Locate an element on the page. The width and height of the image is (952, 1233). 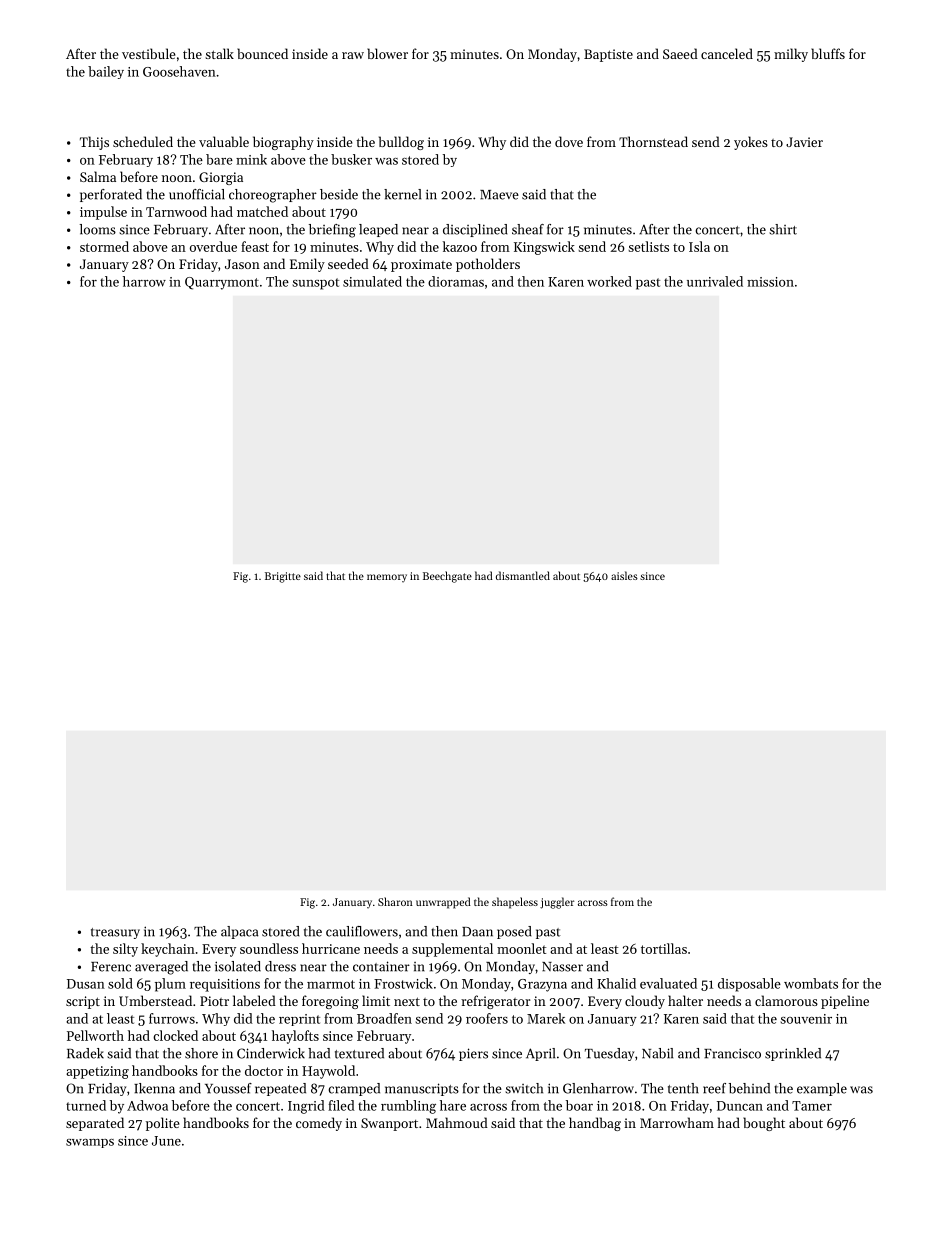
looms is located at coordinates (98, 229).
